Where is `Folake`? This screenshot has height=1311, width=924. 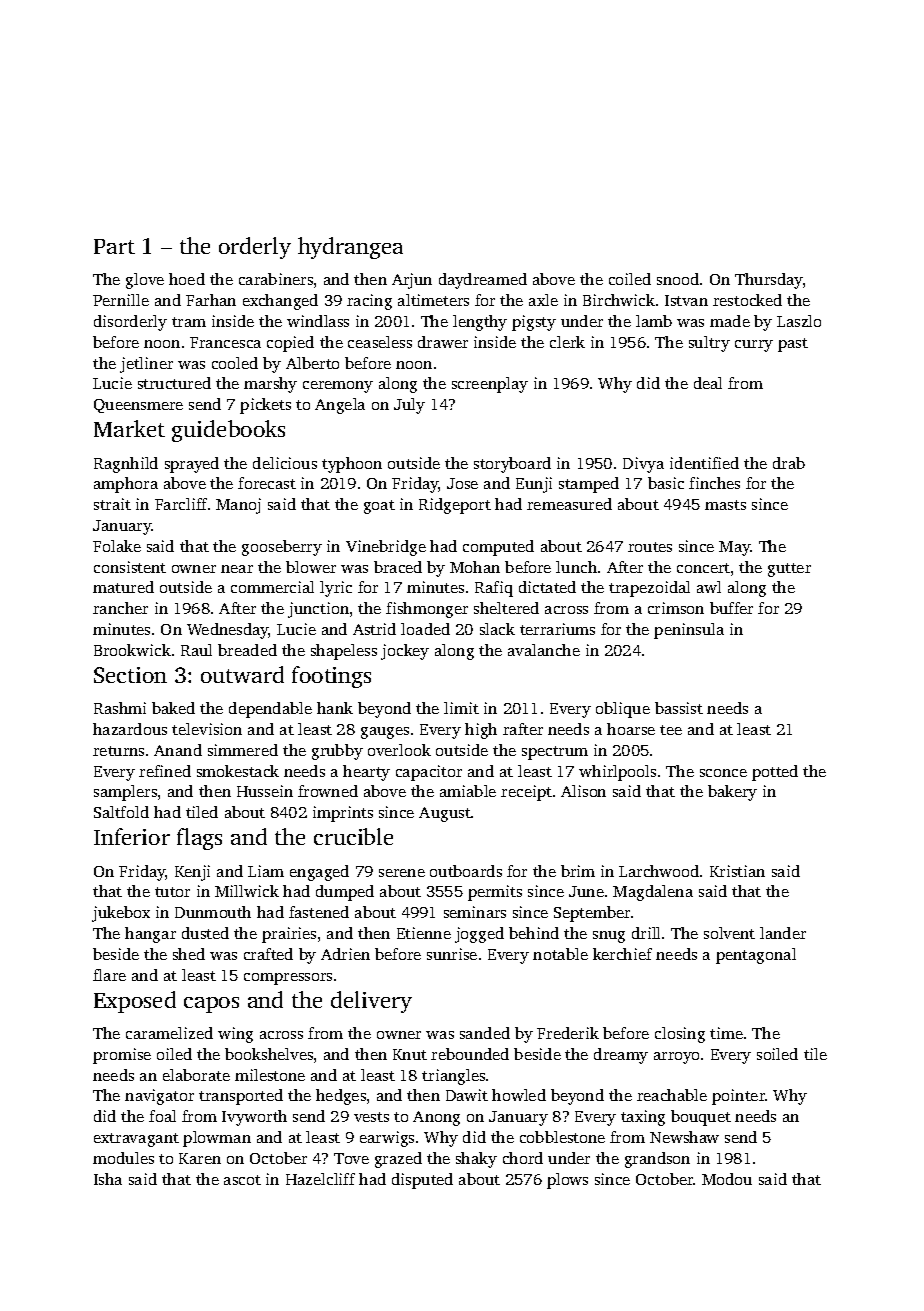 Folake is located at coordinates (117, 546).
